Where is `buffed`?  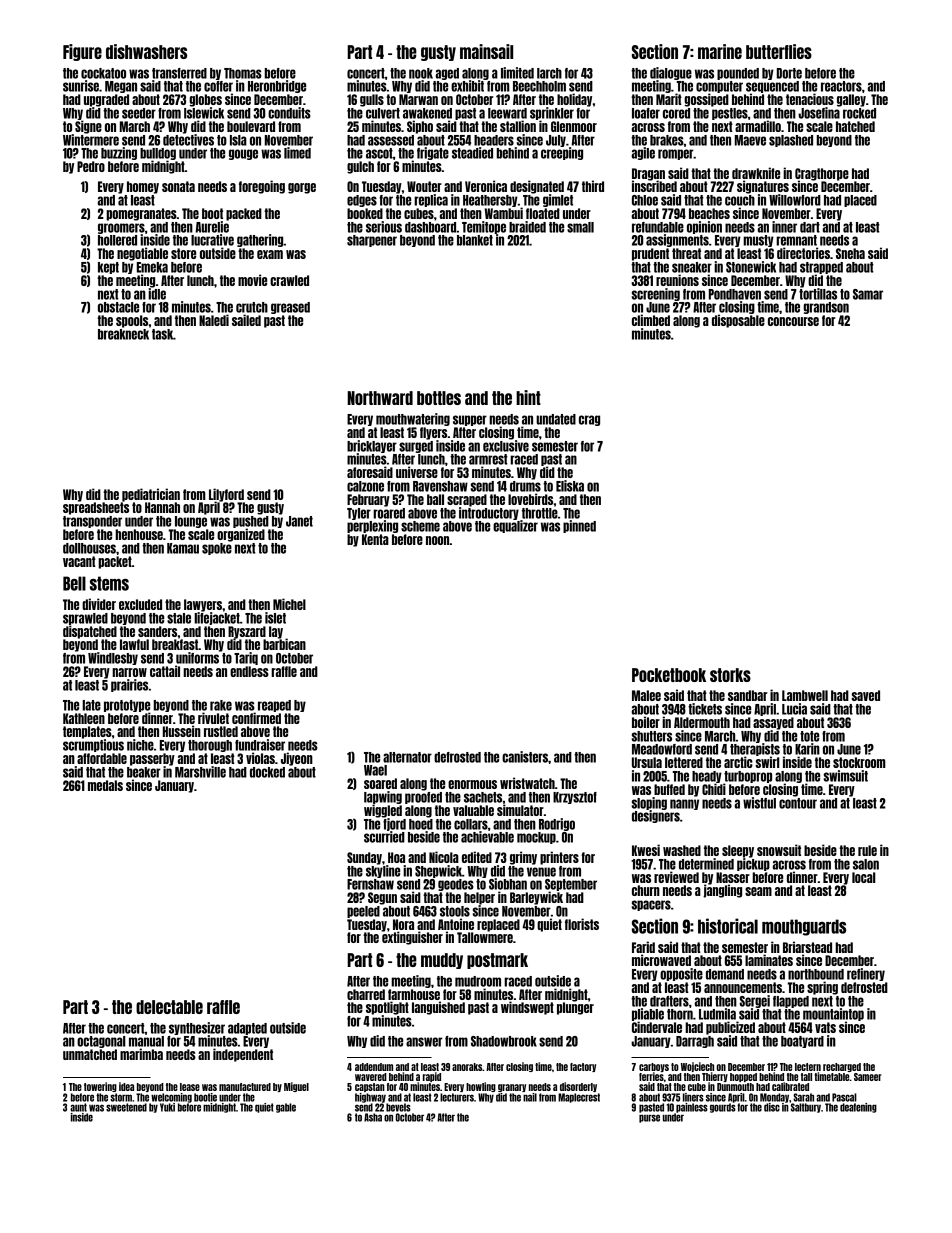
buffed is located at coordinates (669, 789).
